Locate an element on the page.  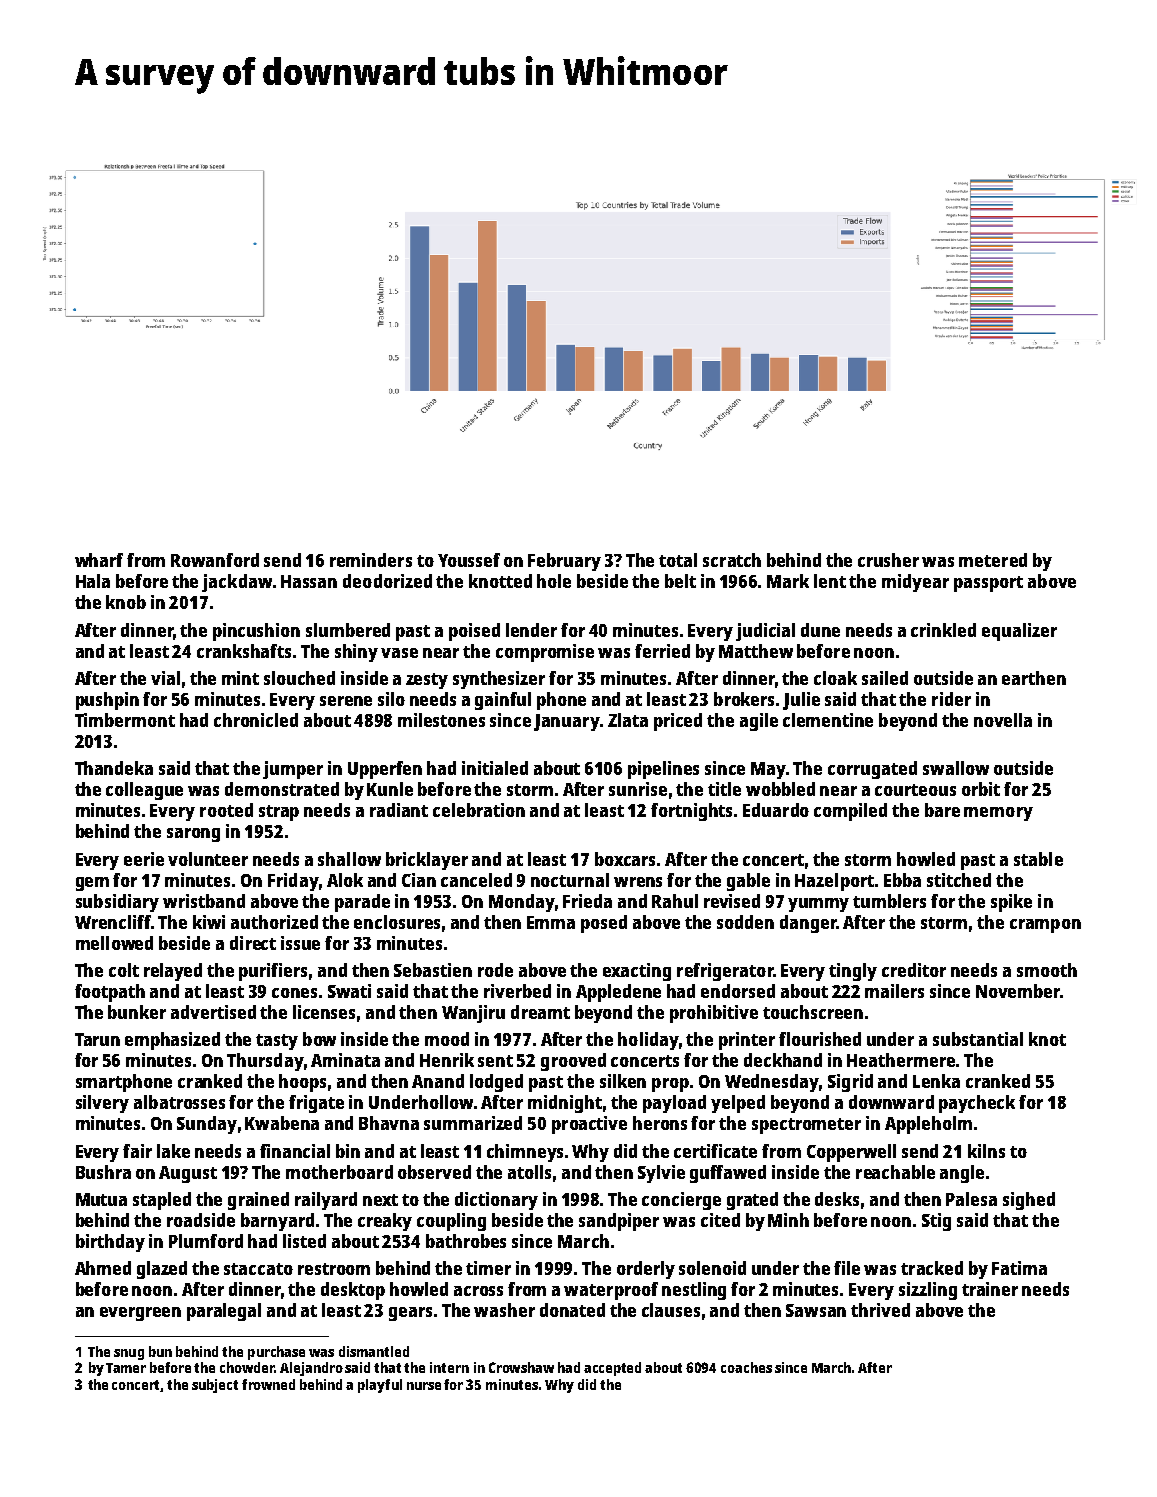
substantial is located at coordinates (978, 1039).
